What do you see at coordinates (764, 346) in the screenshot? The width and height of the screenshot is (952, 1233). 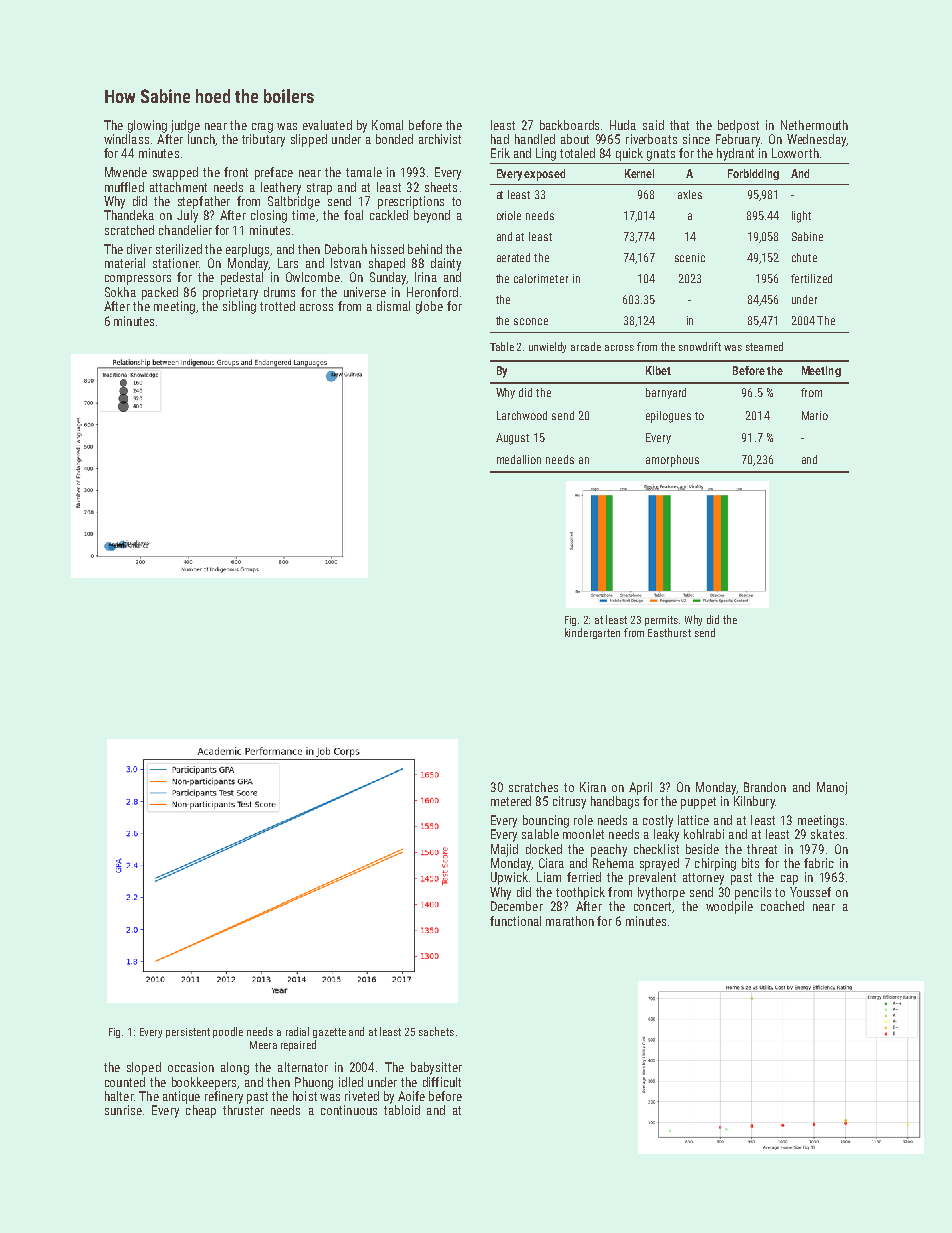 I see `steamed` at bounding box center [764, 346].
